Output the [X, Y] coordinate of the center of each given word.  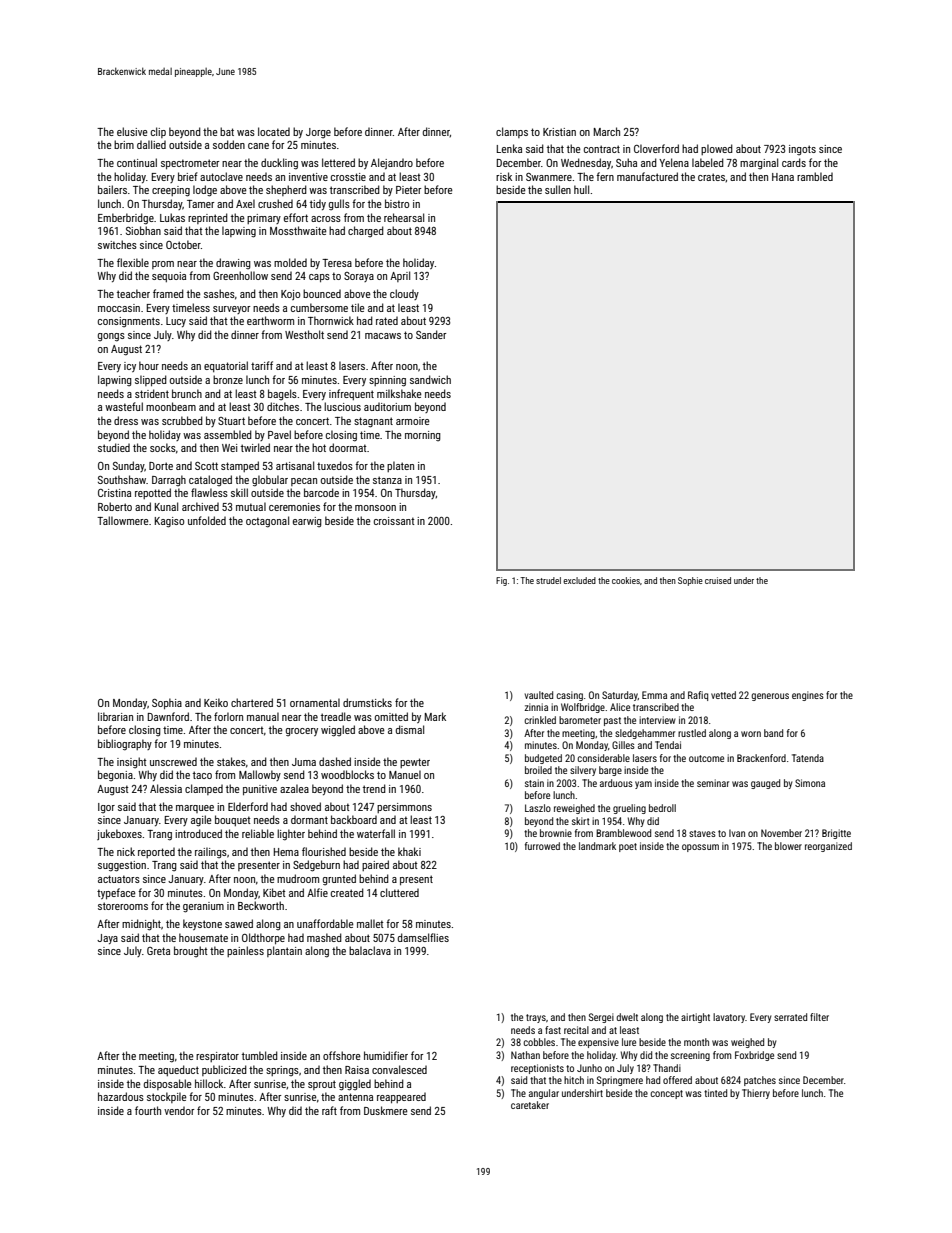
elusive [132, 131]
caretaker [530, 1105]
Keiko [216, 702]
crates [711, 177]
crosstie [348, 177]
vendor [179, 1110]
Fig [501, 581]
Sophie [690, 581]
